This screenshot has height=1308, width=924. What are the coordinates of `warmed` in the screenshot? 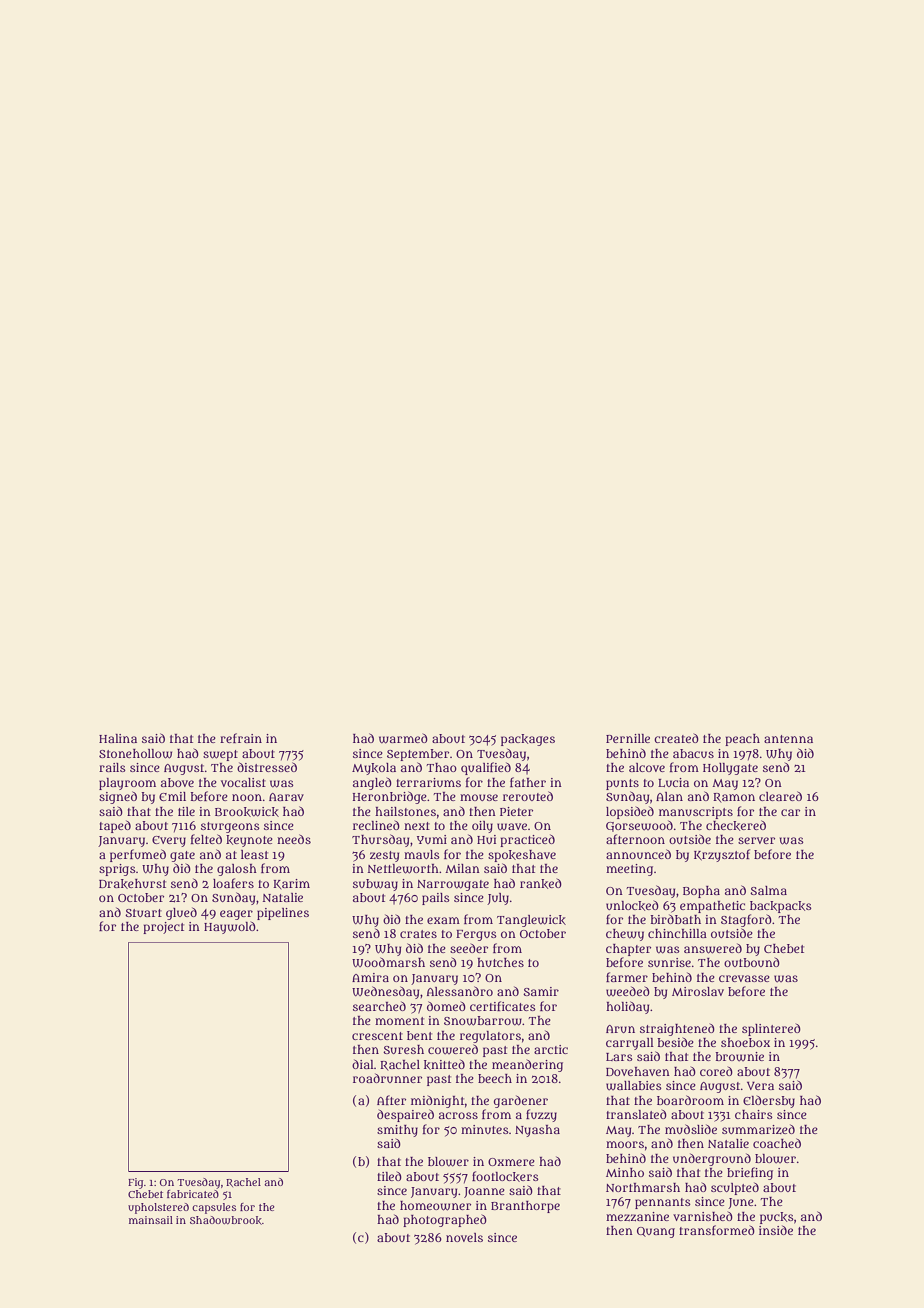 It's located at (403, 738).
